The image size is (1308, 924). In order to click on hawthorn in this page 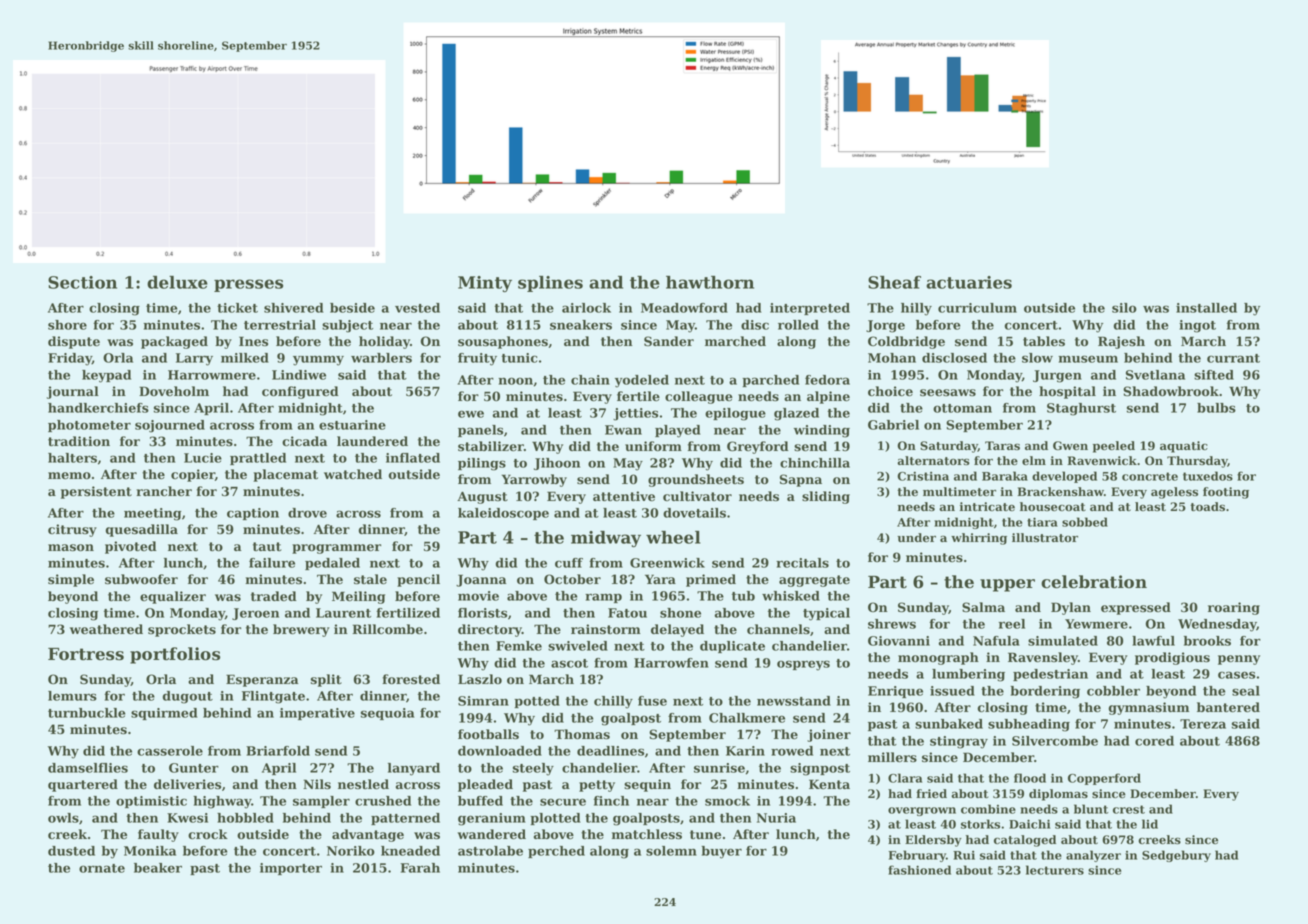, I will do `click(710, 282)`.
